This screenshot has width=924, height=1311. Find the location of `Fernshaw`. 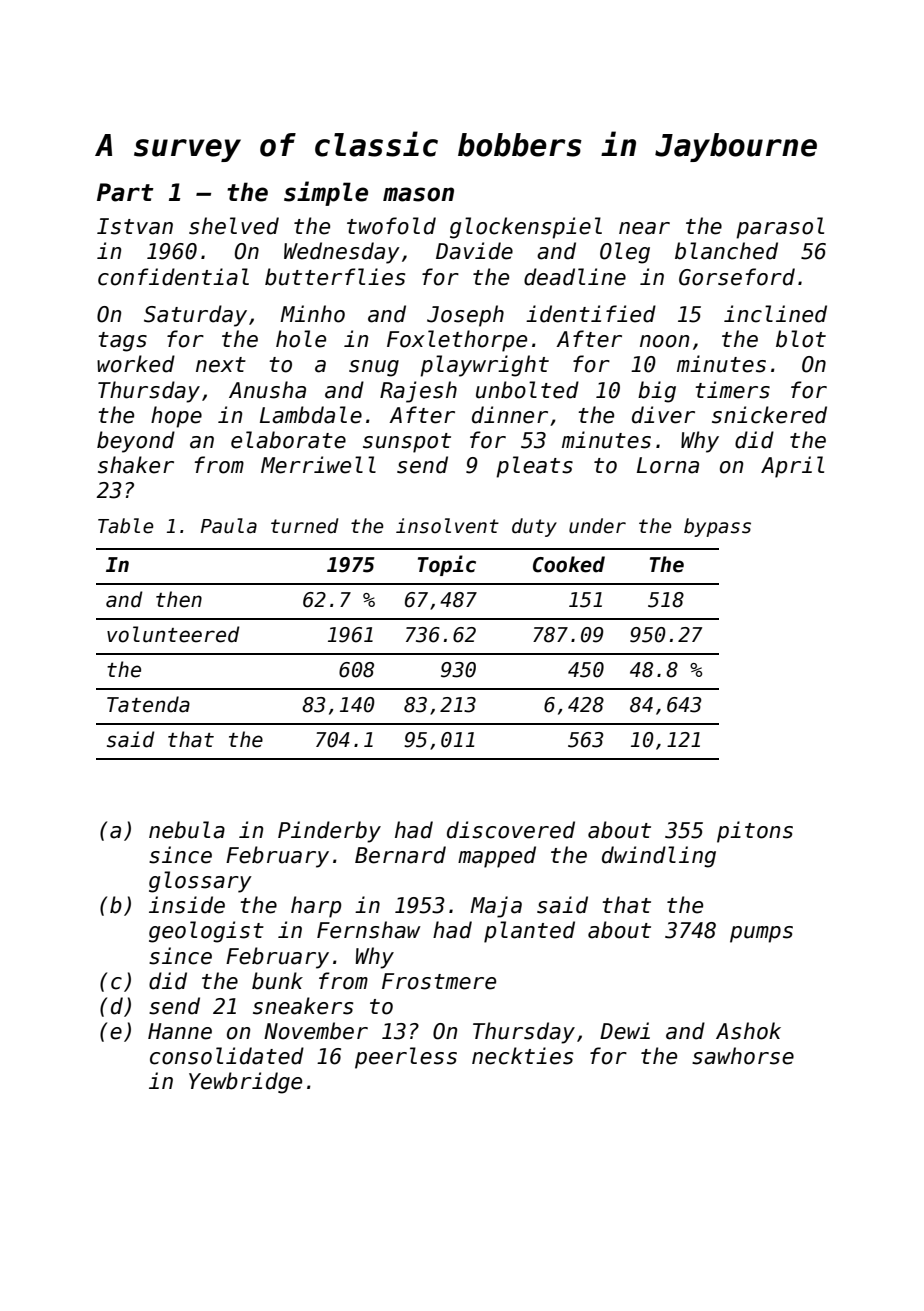

Fernshaw is located at coordinates (369, 930).
